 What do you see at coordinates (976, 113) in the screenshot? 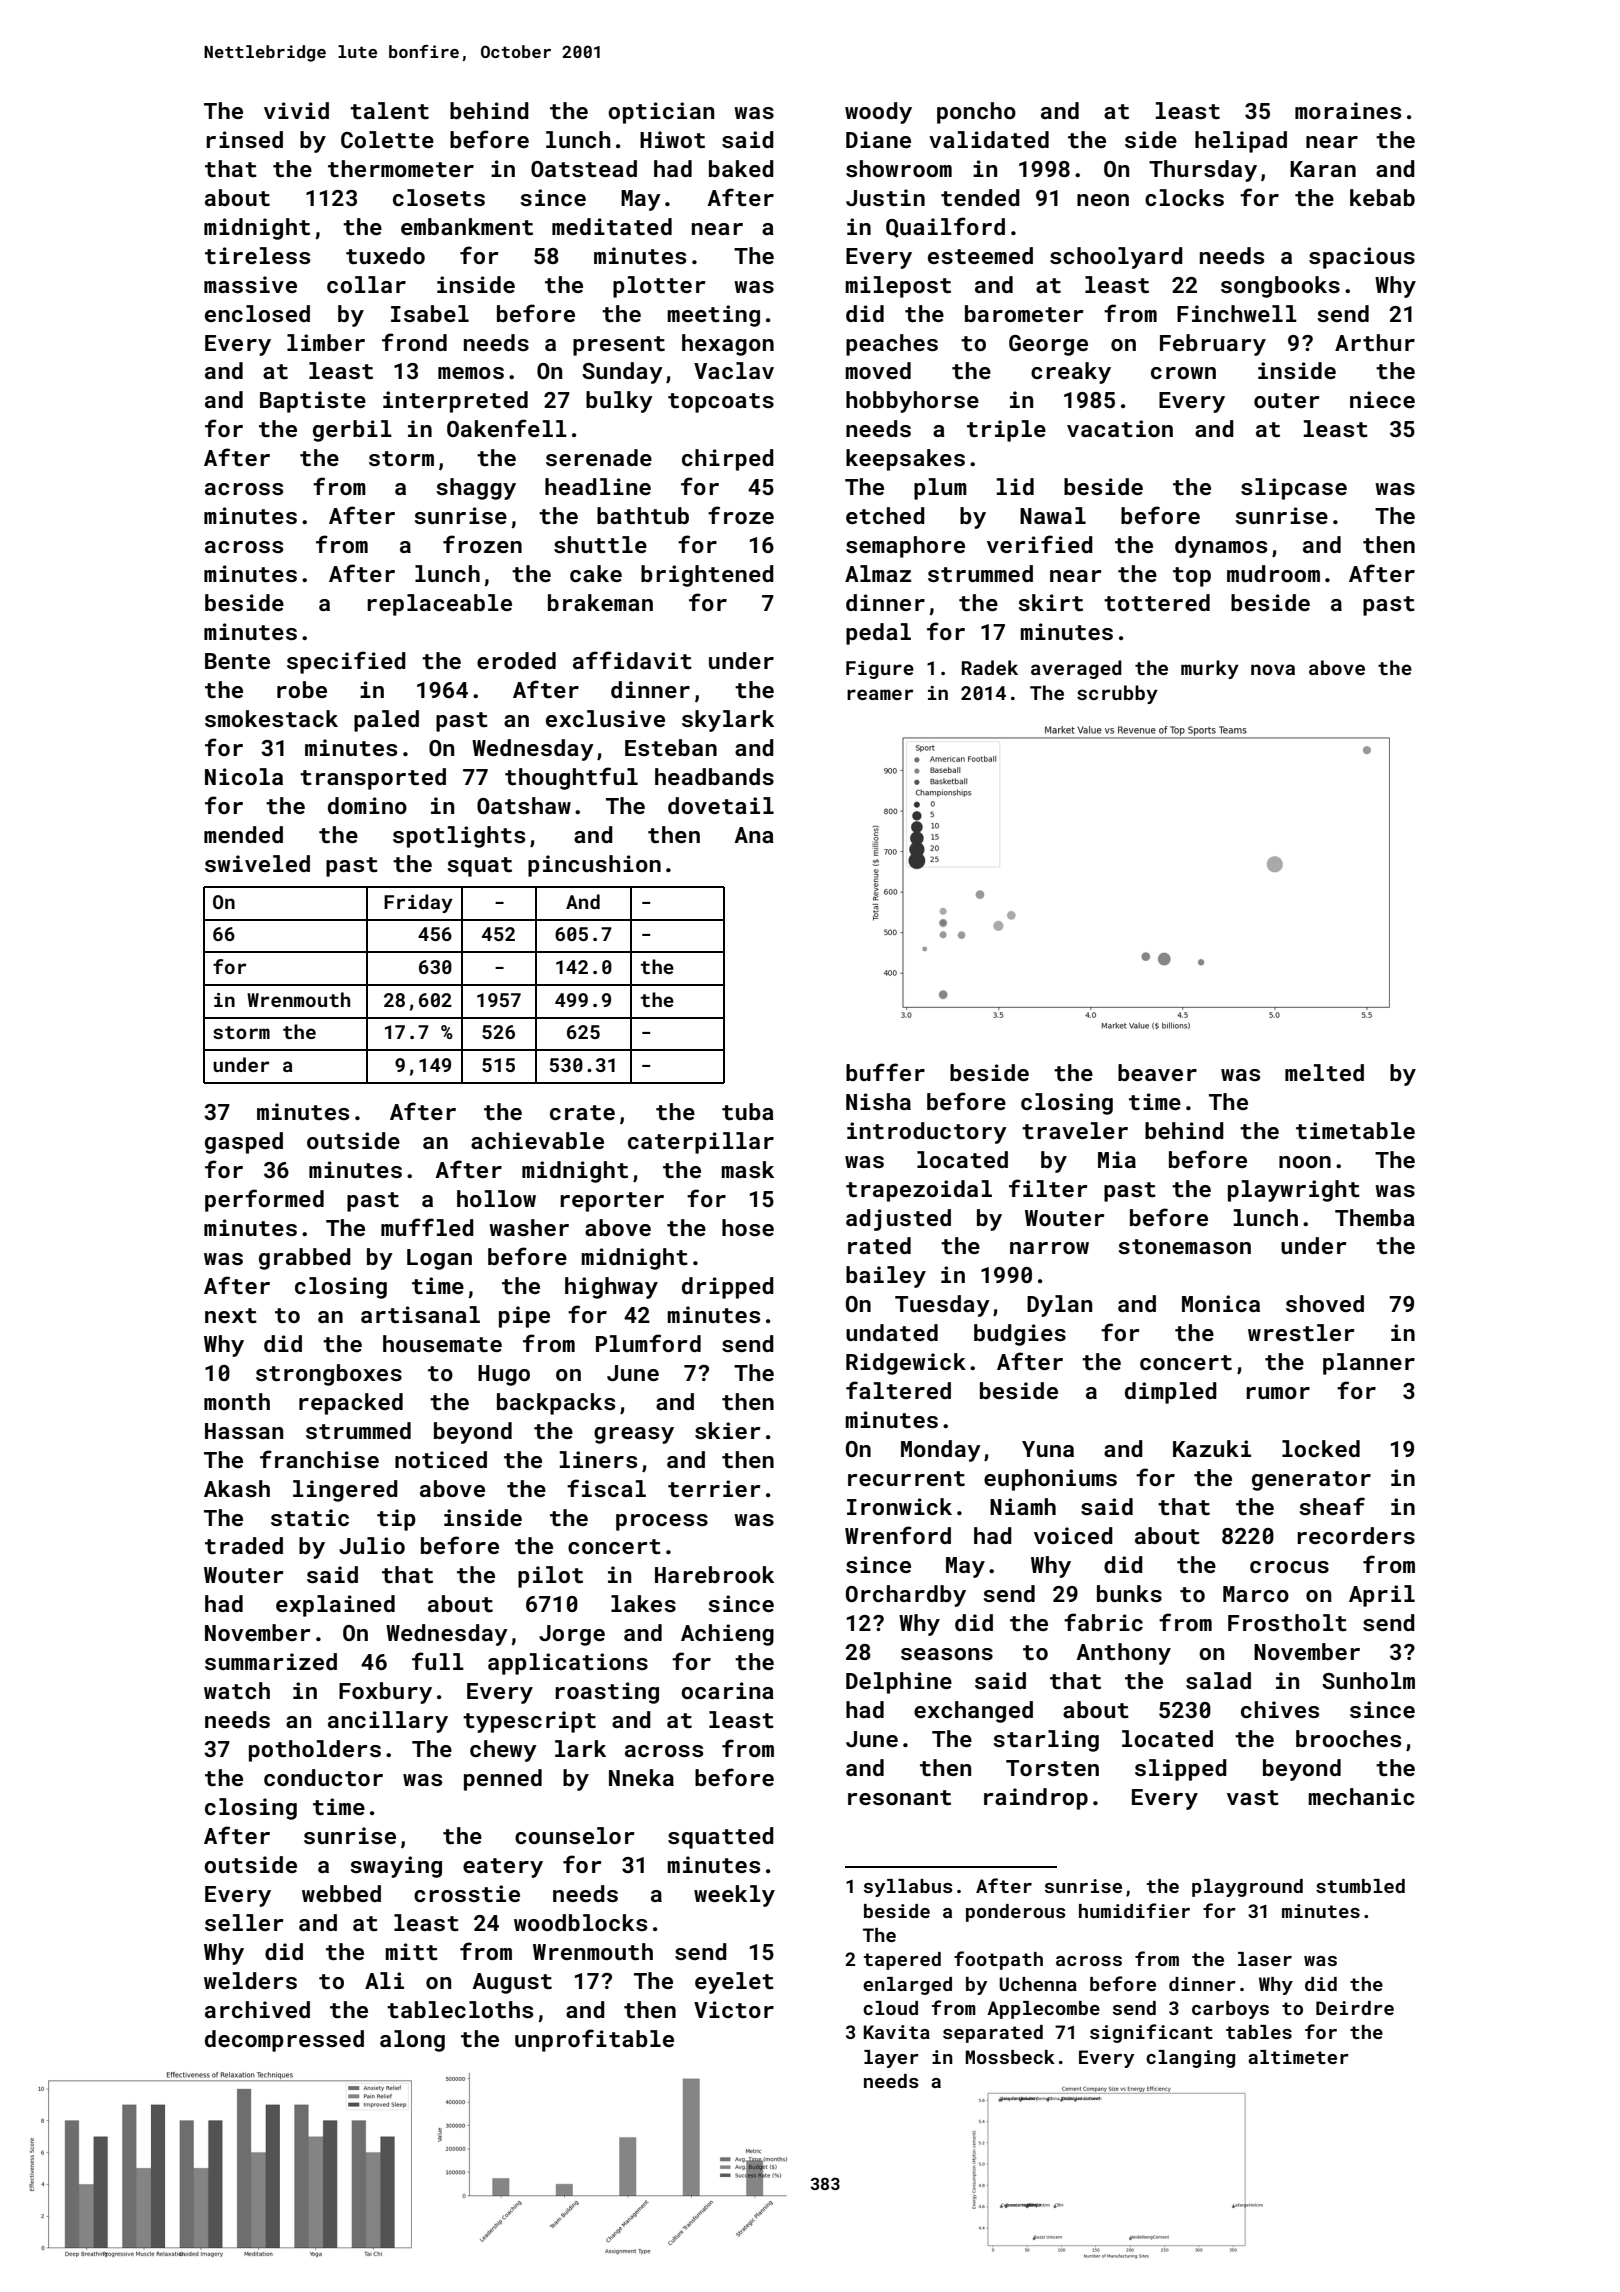
I see `poncho` at bounding box center [976, 113].
